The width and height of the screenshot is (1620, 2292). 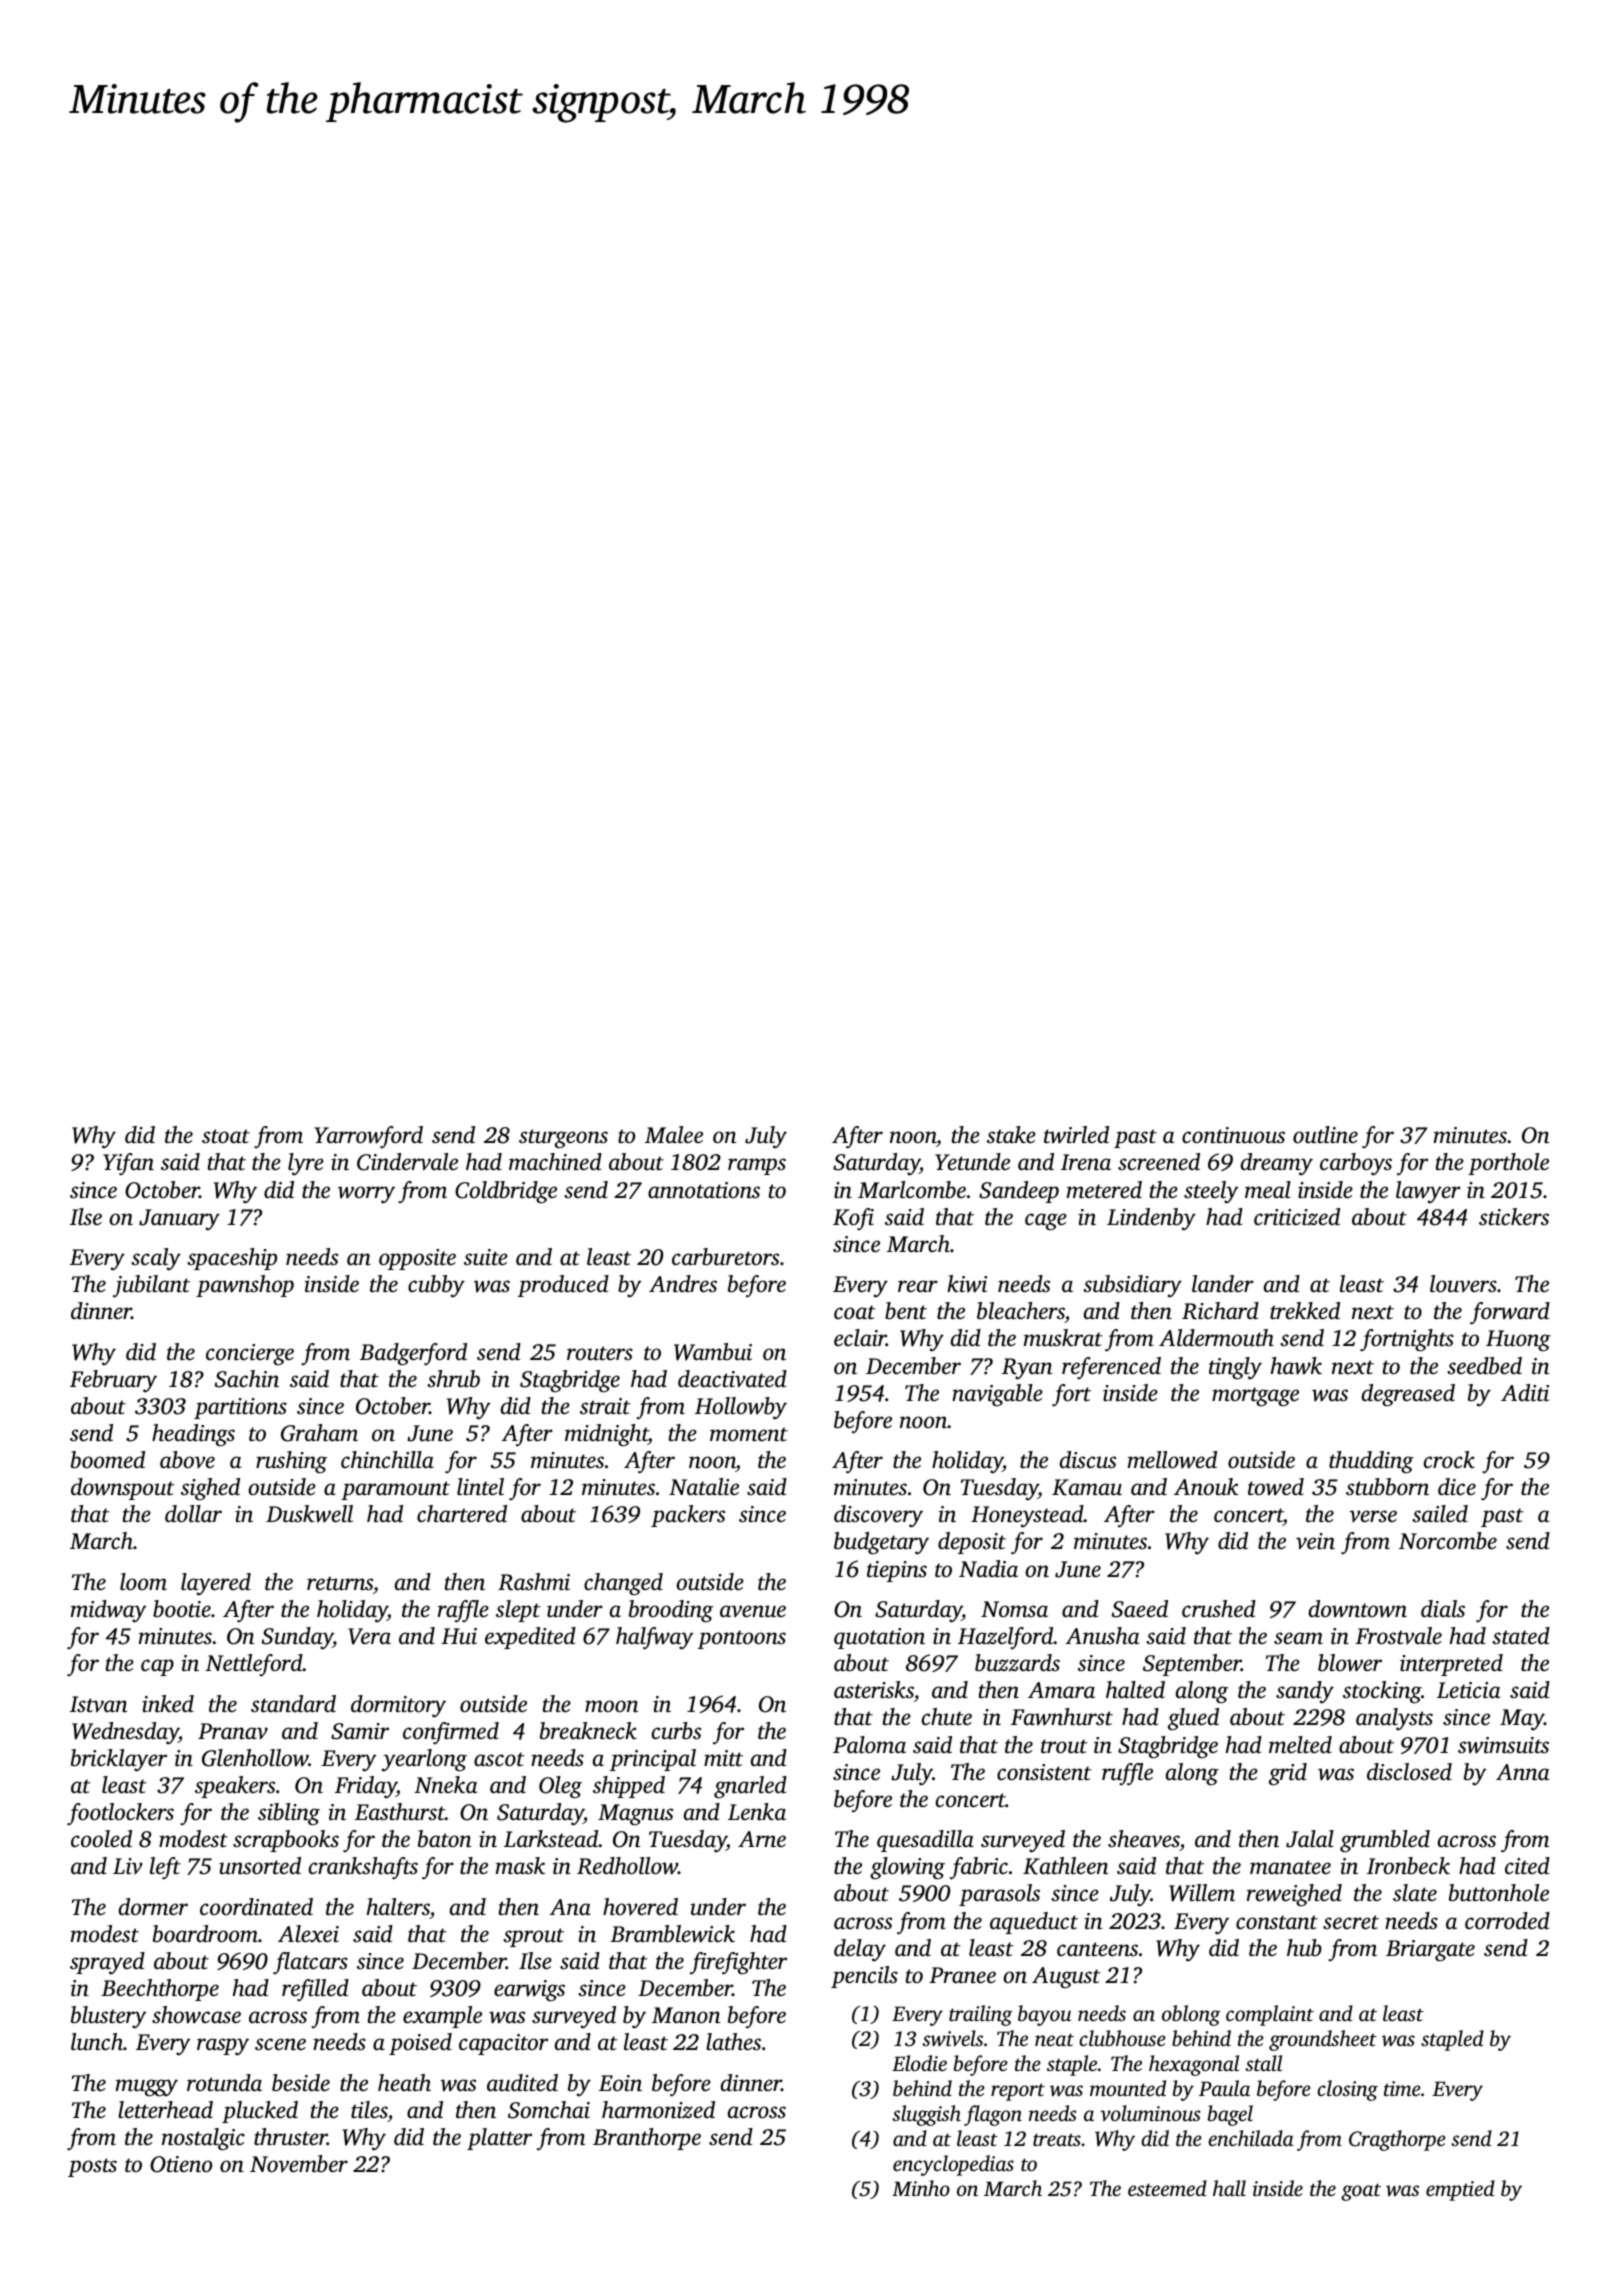 I want to click on porthole, so click(x=1508, y=1164).
